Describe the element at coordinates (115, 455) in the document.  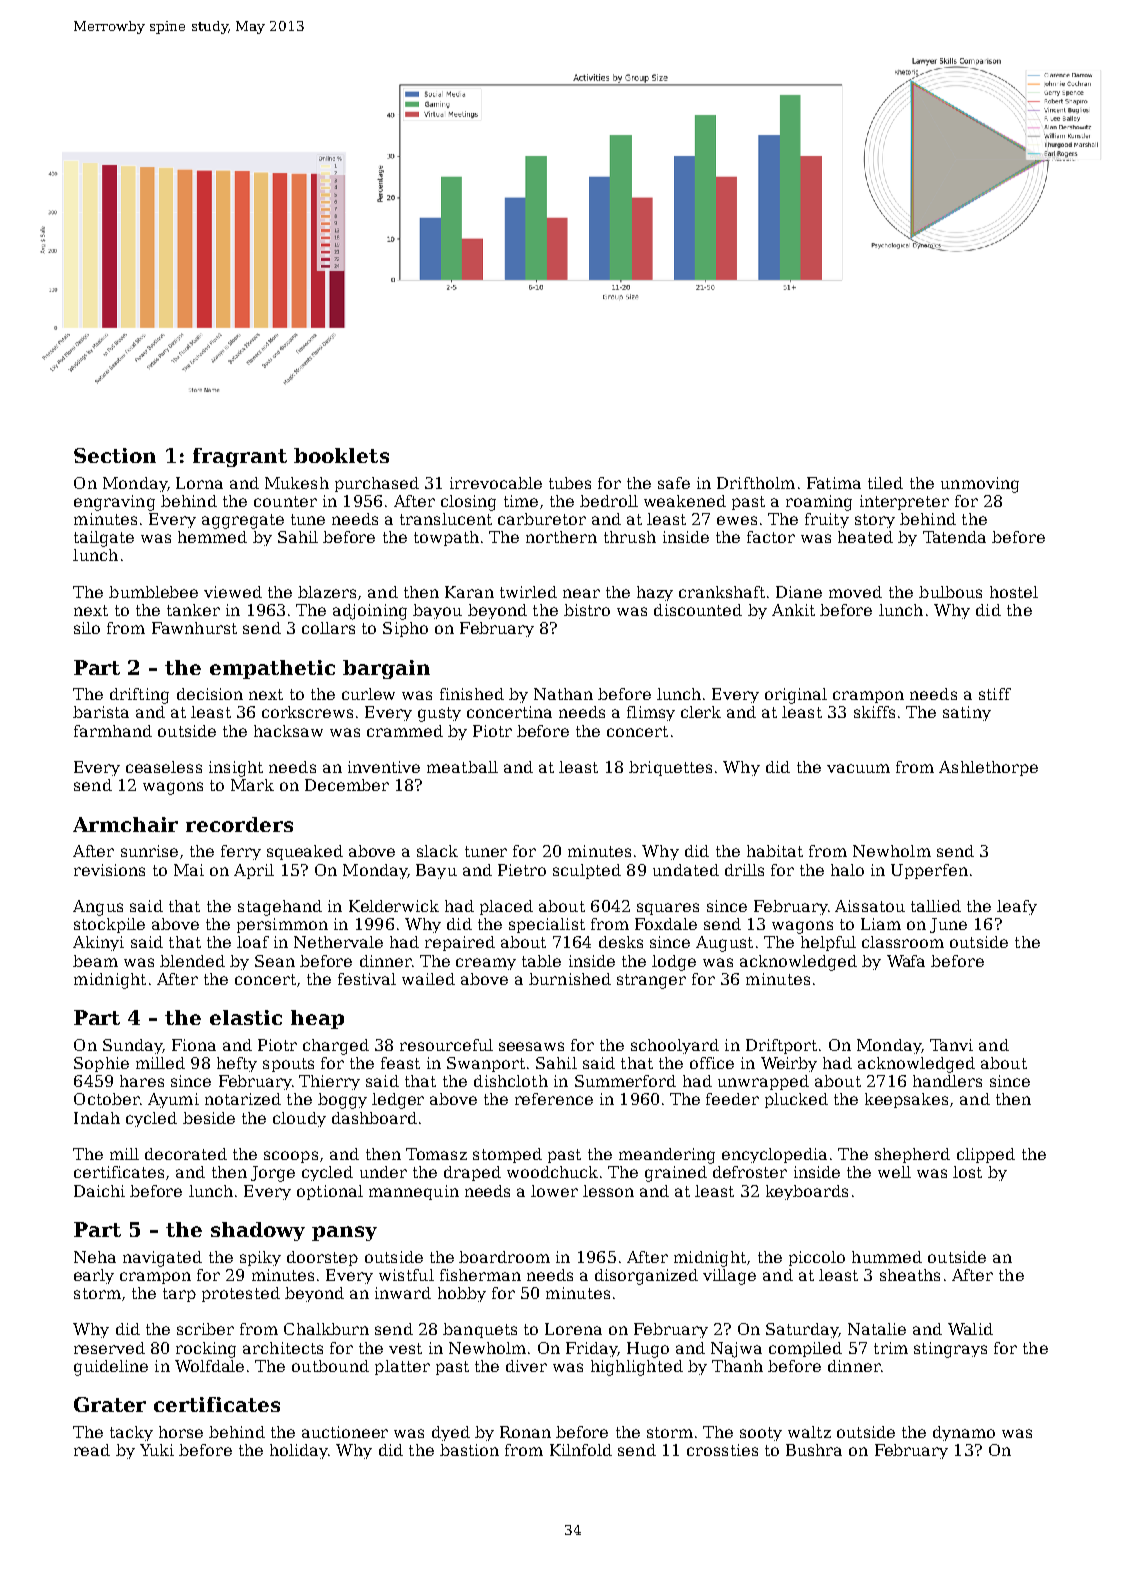
I see `Section` at that location.
